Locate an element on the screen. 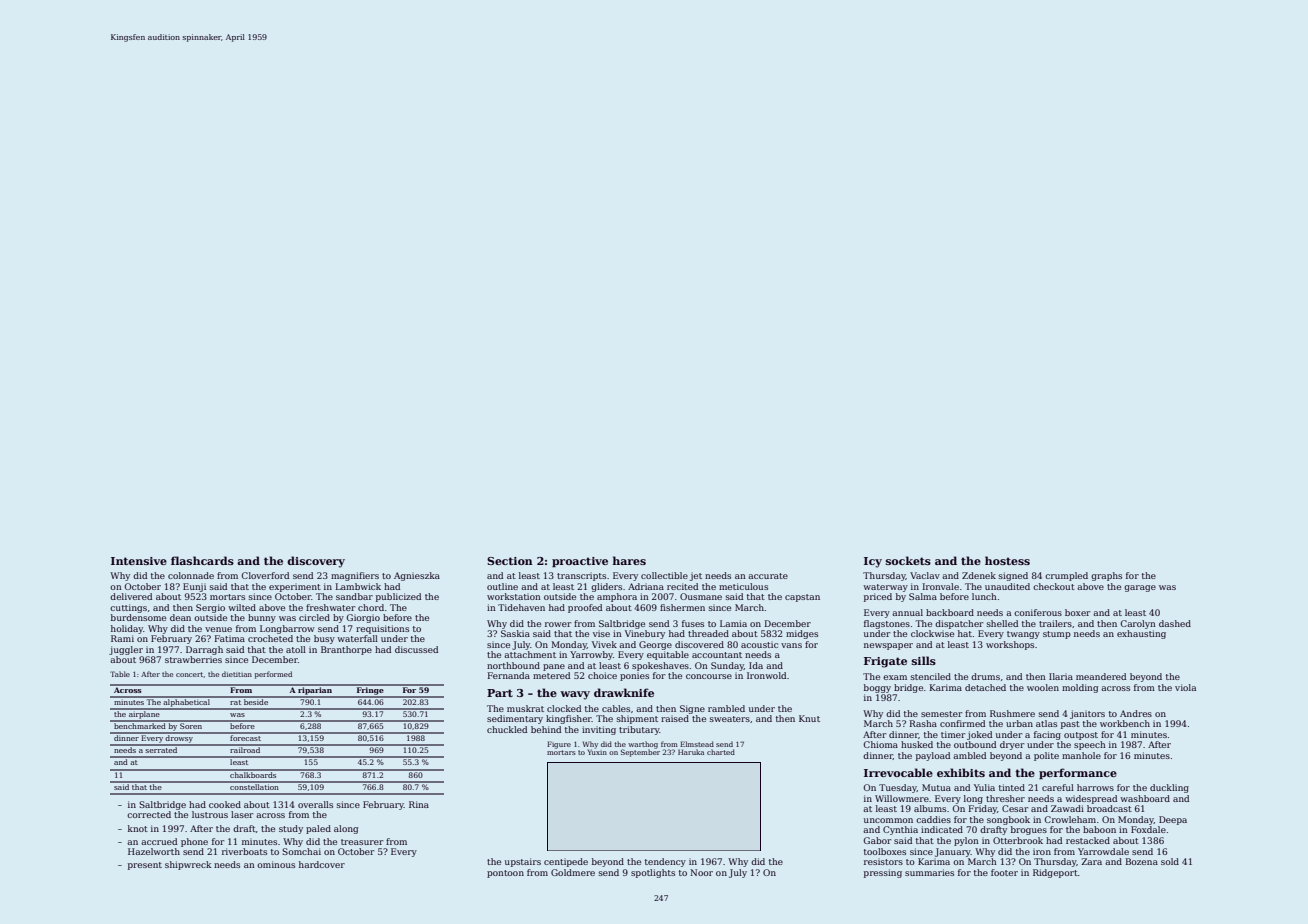  garage is located at coordinates (1140, 588).
